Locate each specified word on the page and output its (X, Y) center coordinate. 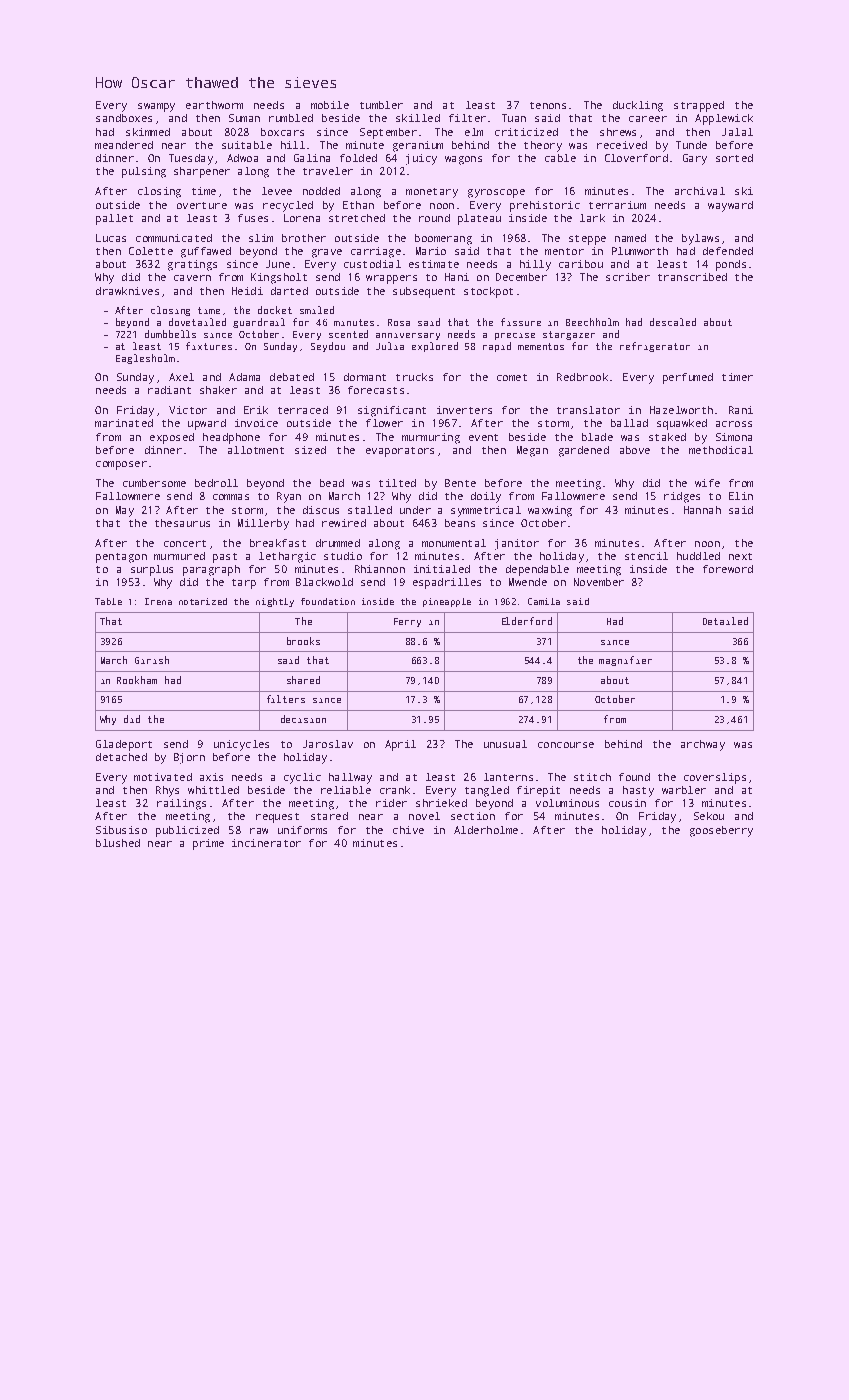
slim (261, 238)
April (400, 745)
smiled (317, 310)
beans (460, 523)
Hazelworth (681, 410)
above (635, 450)
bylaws (700, 239)
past (225, 558)
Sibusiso (121, 830)
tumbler (381, 105)
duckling (638, 106)
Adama (244, 377)
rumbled (291, 118)
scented (348, 334)
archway (703, 745)
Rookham (137, 680)
